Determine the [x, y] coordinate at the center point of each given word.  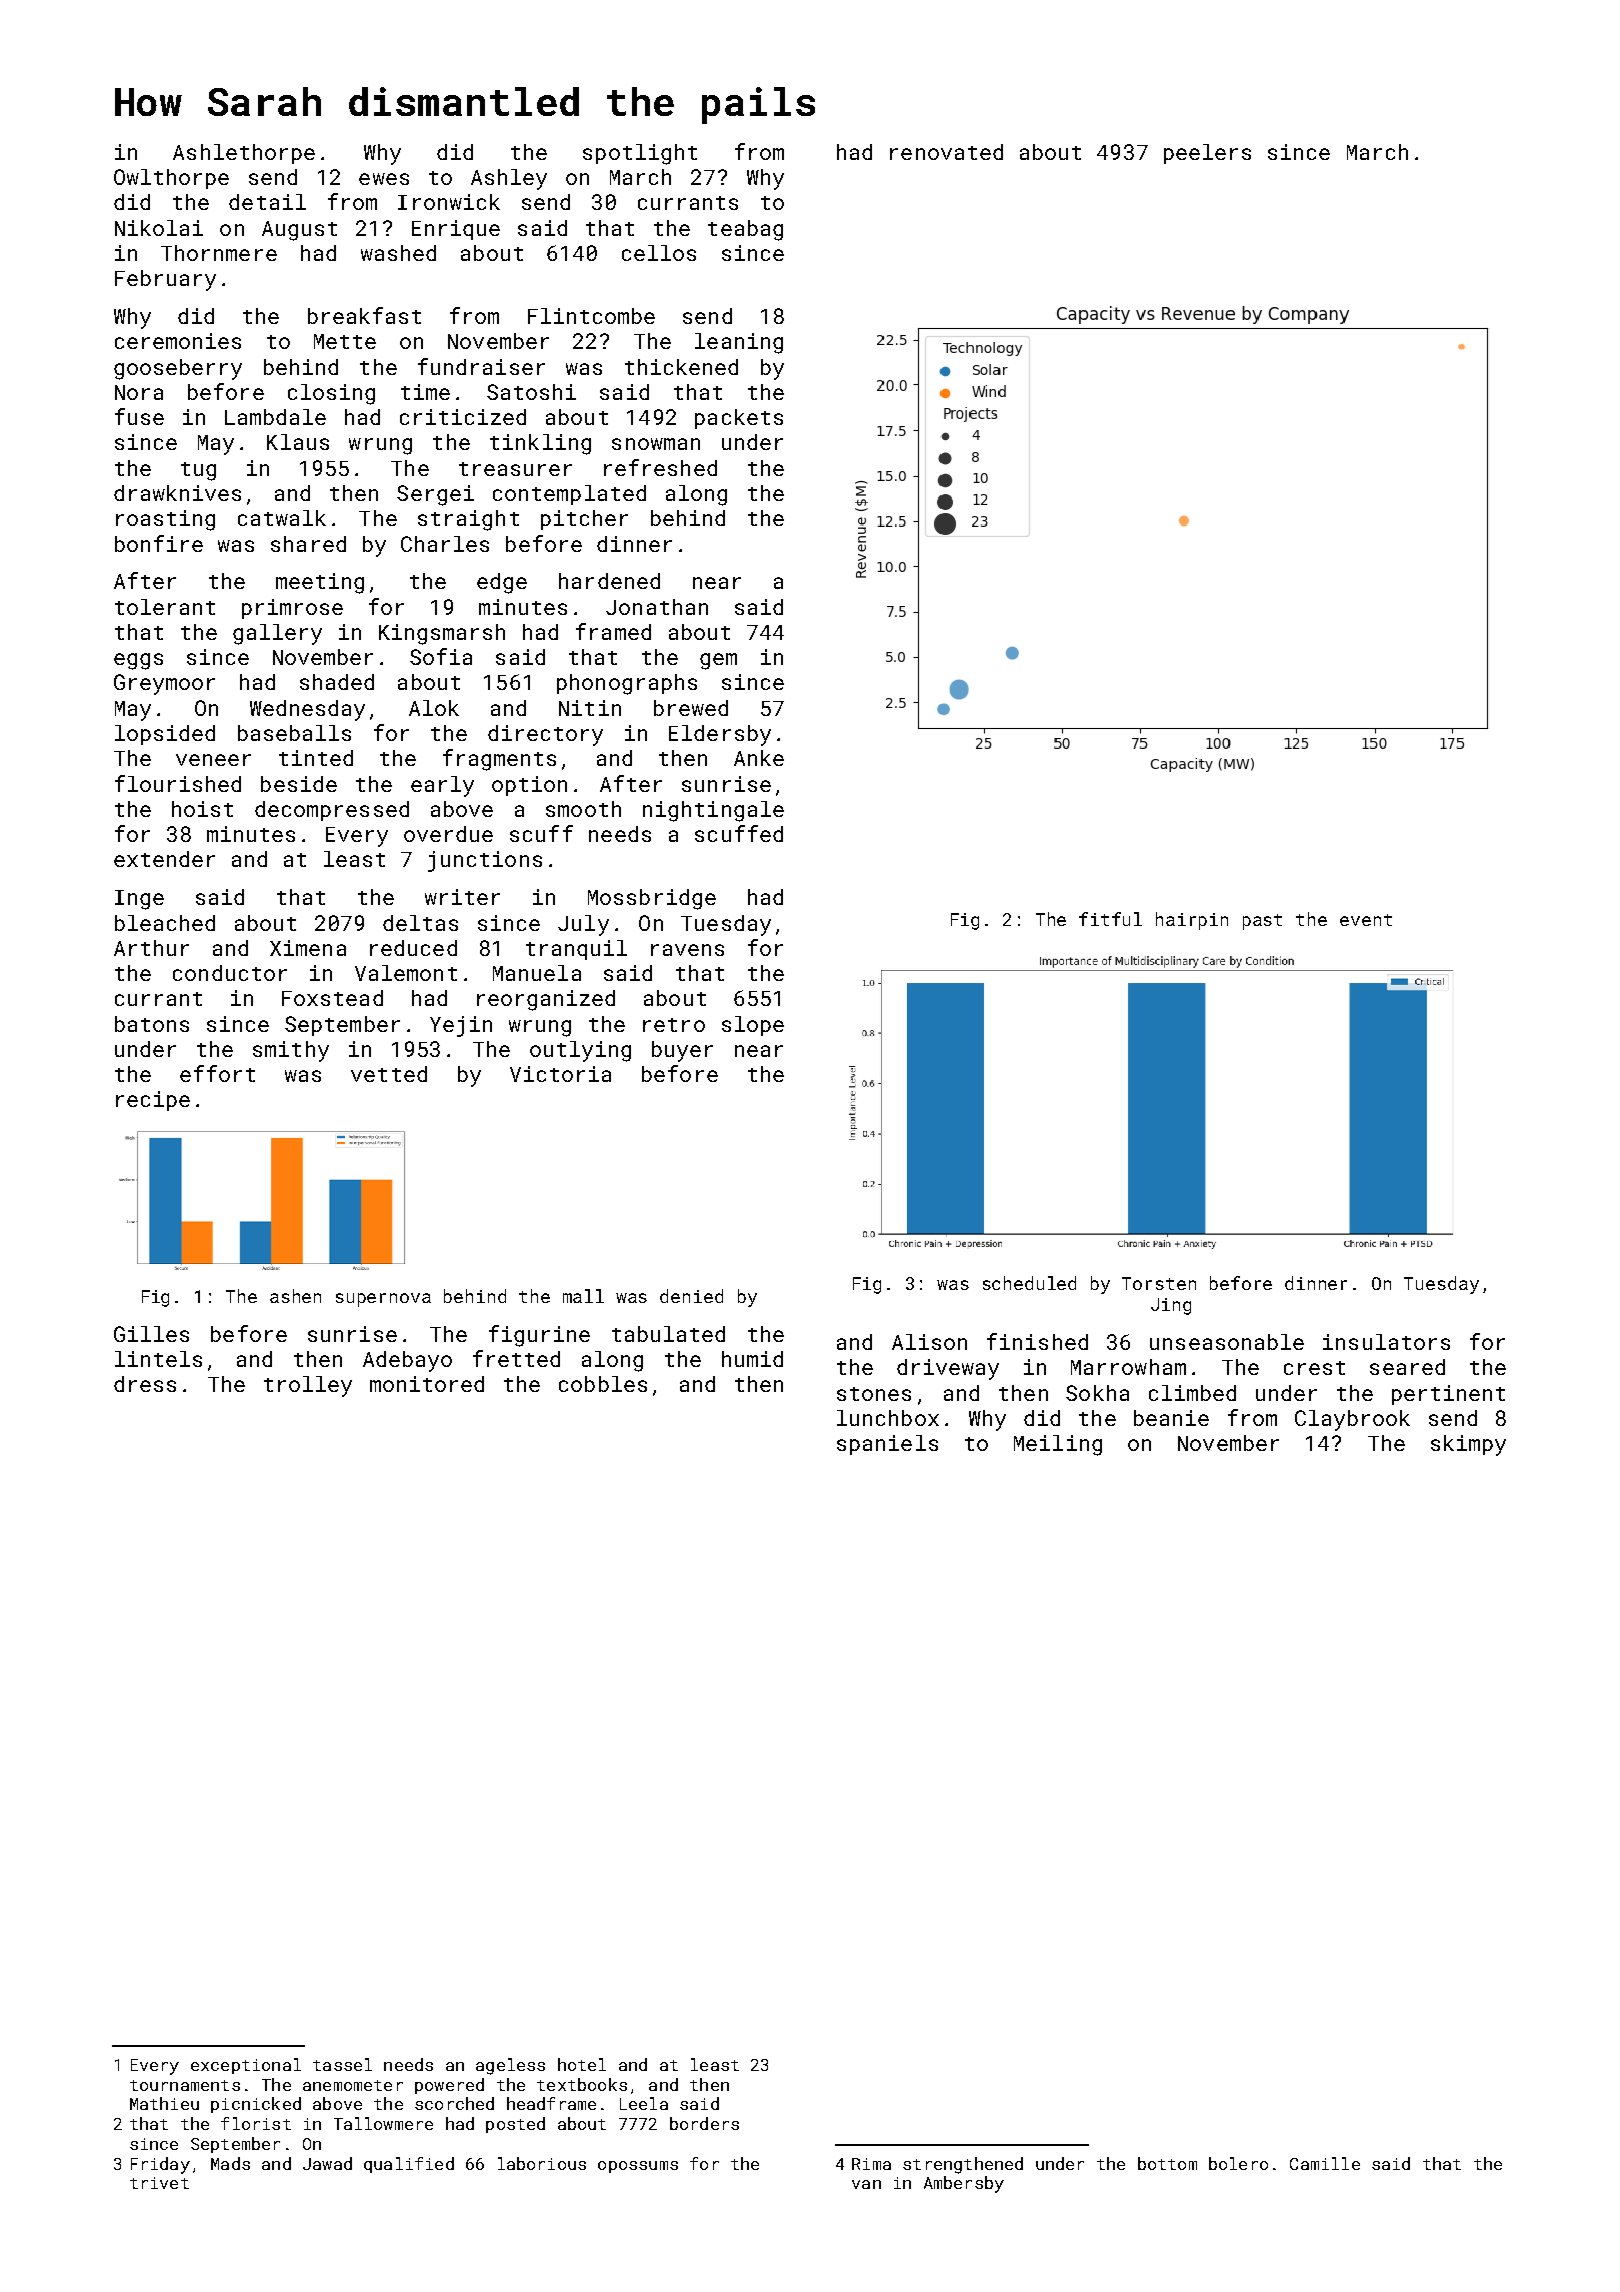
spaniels [887, 1445]
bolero [1238, 2163]
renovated [946, 152]
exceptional [246, 2066]
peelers [1207, 154]
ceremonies [178, 341]
